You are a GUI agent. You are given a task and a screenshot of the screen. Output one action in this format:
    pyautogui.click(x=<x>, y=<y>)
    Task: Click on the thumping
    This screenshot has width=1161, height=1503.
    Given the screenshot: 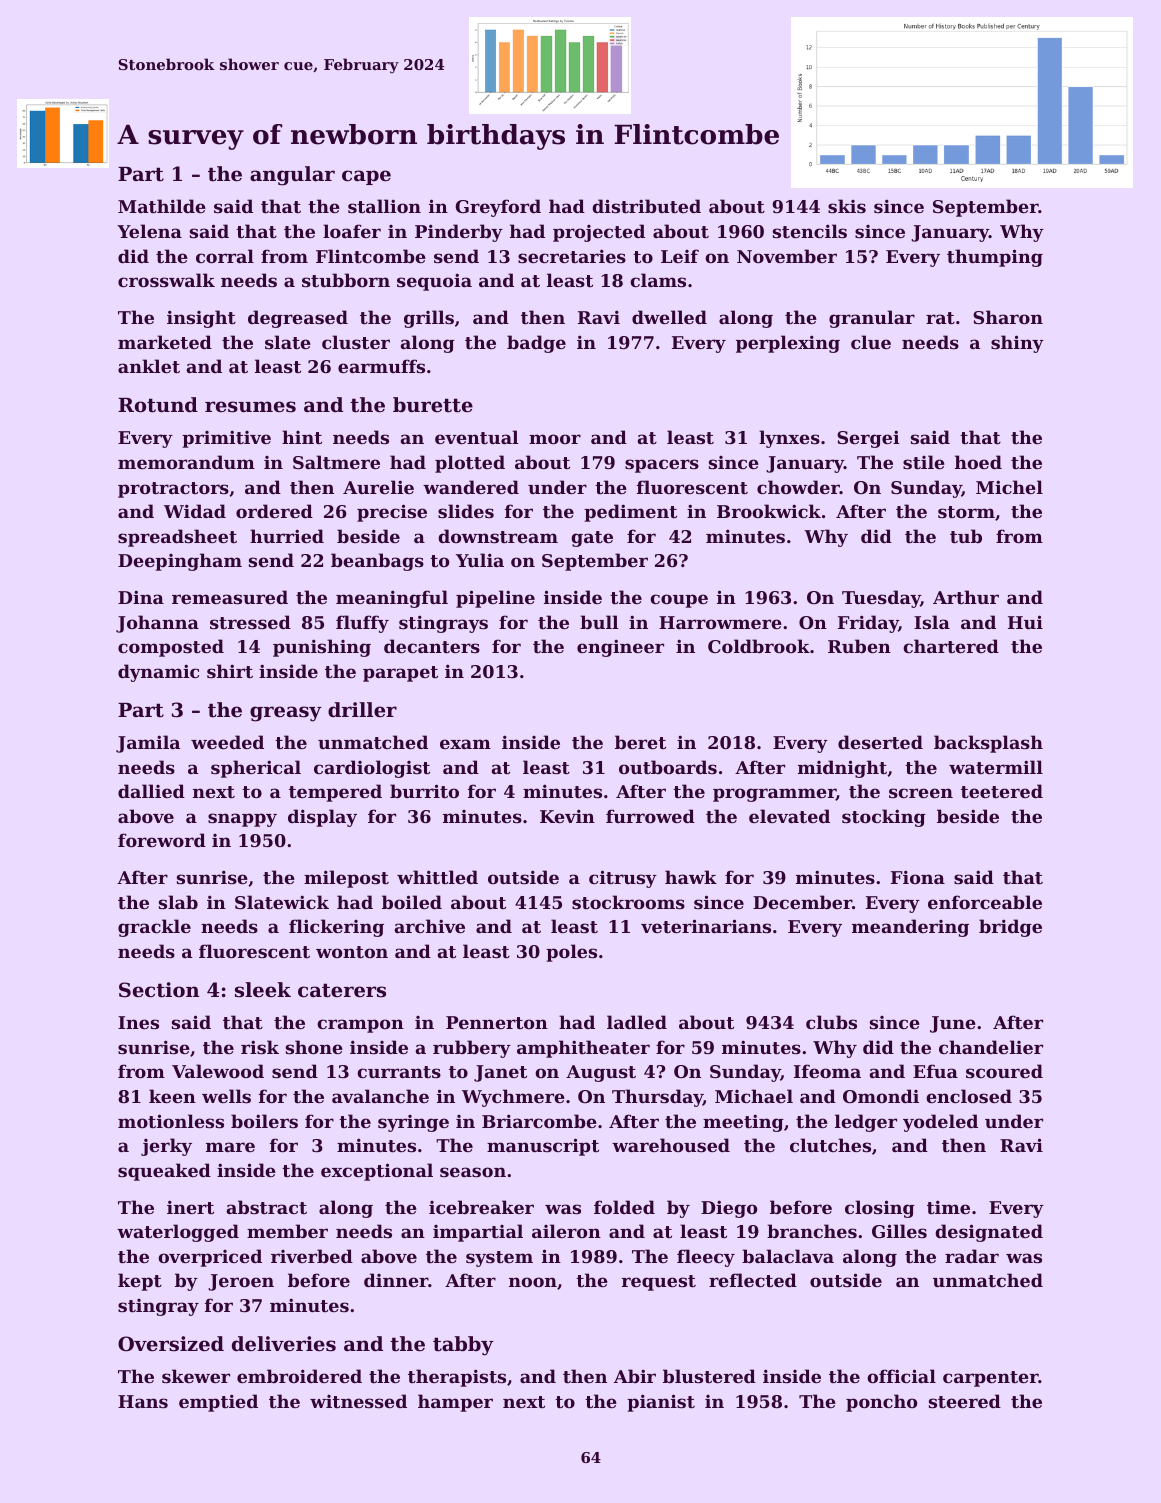 What is the action you would take?
    pyautogui.click(x=995, y=258)
